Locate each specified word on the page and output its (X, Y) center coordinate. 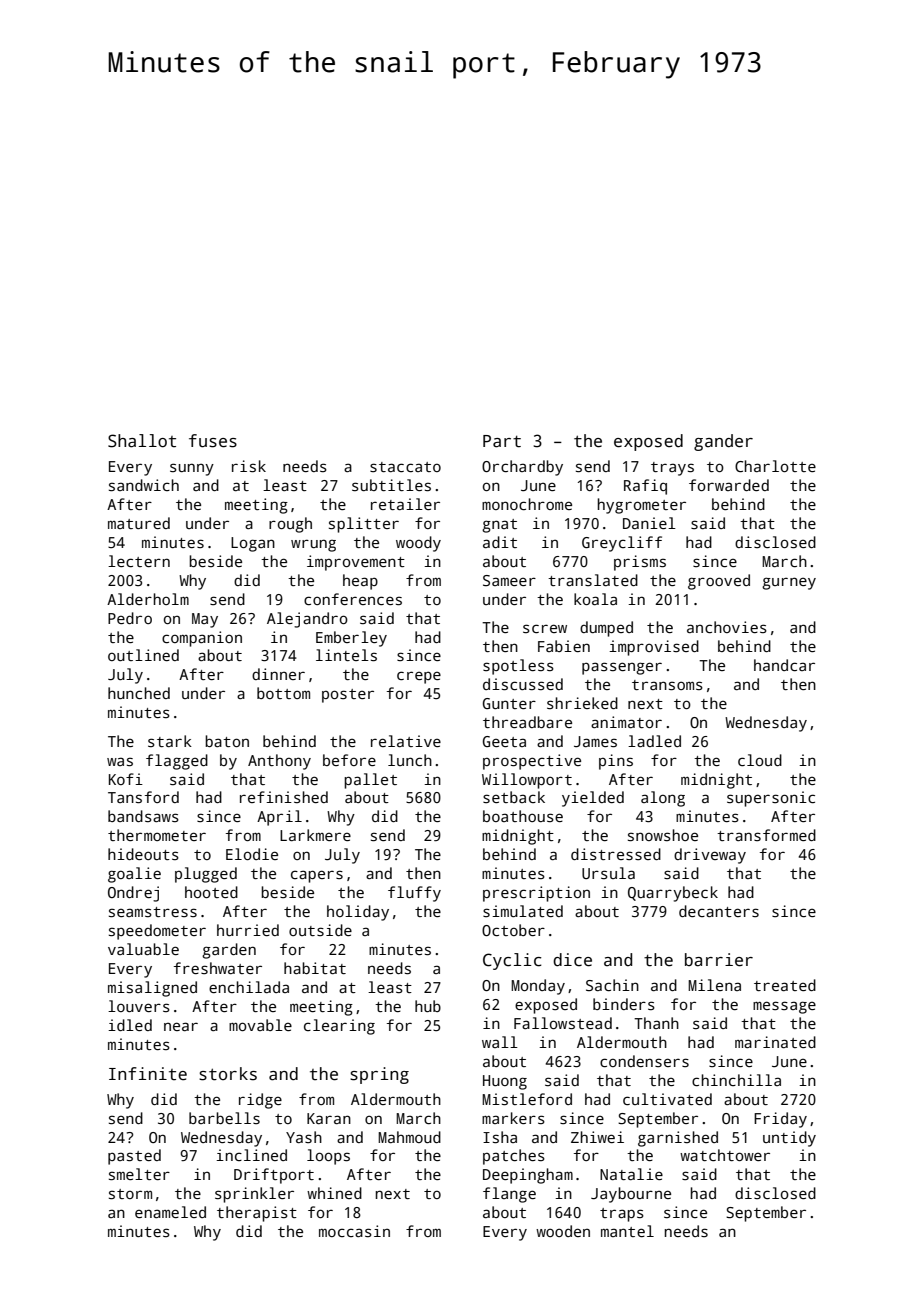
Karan (329, 1118)
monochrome (527, 504)
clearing (339, 1027)
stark (170, 741)
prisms (640, 563)
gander (723, 442)
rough (290, 525)
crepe (419, 677)
